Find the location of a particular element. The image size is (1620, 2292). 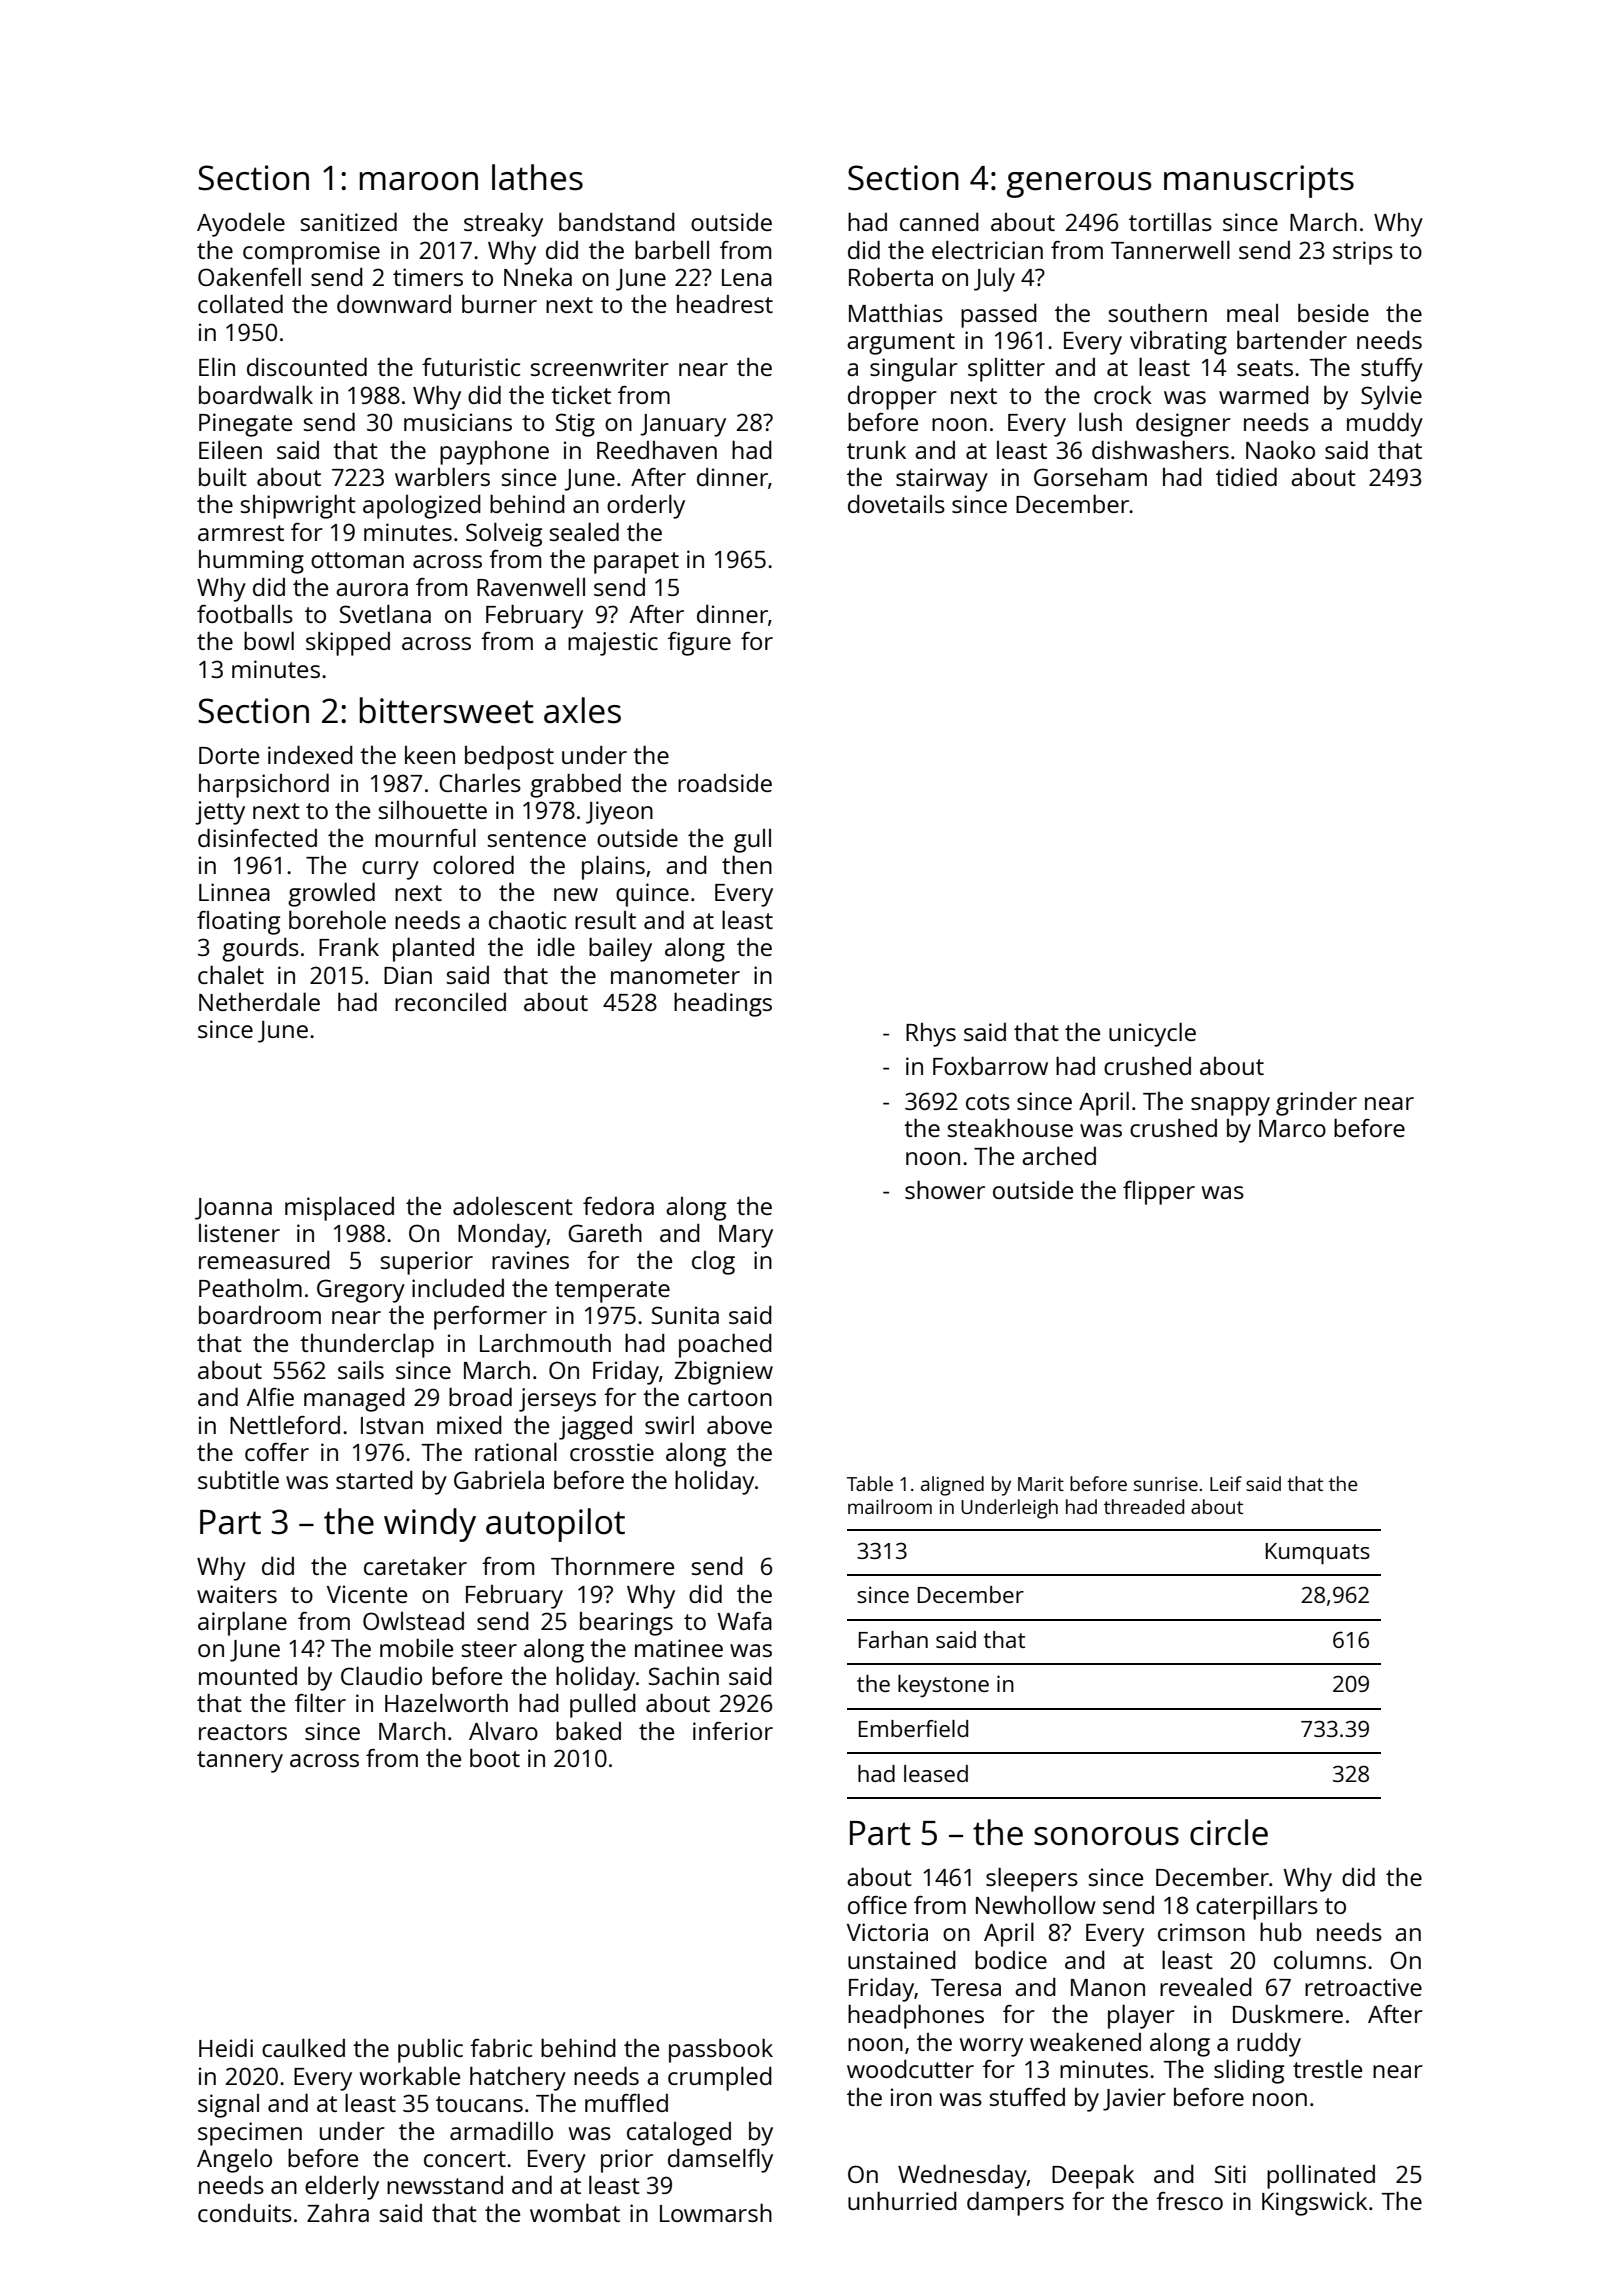

unicycle is located at coordinates (1152, 1034).
